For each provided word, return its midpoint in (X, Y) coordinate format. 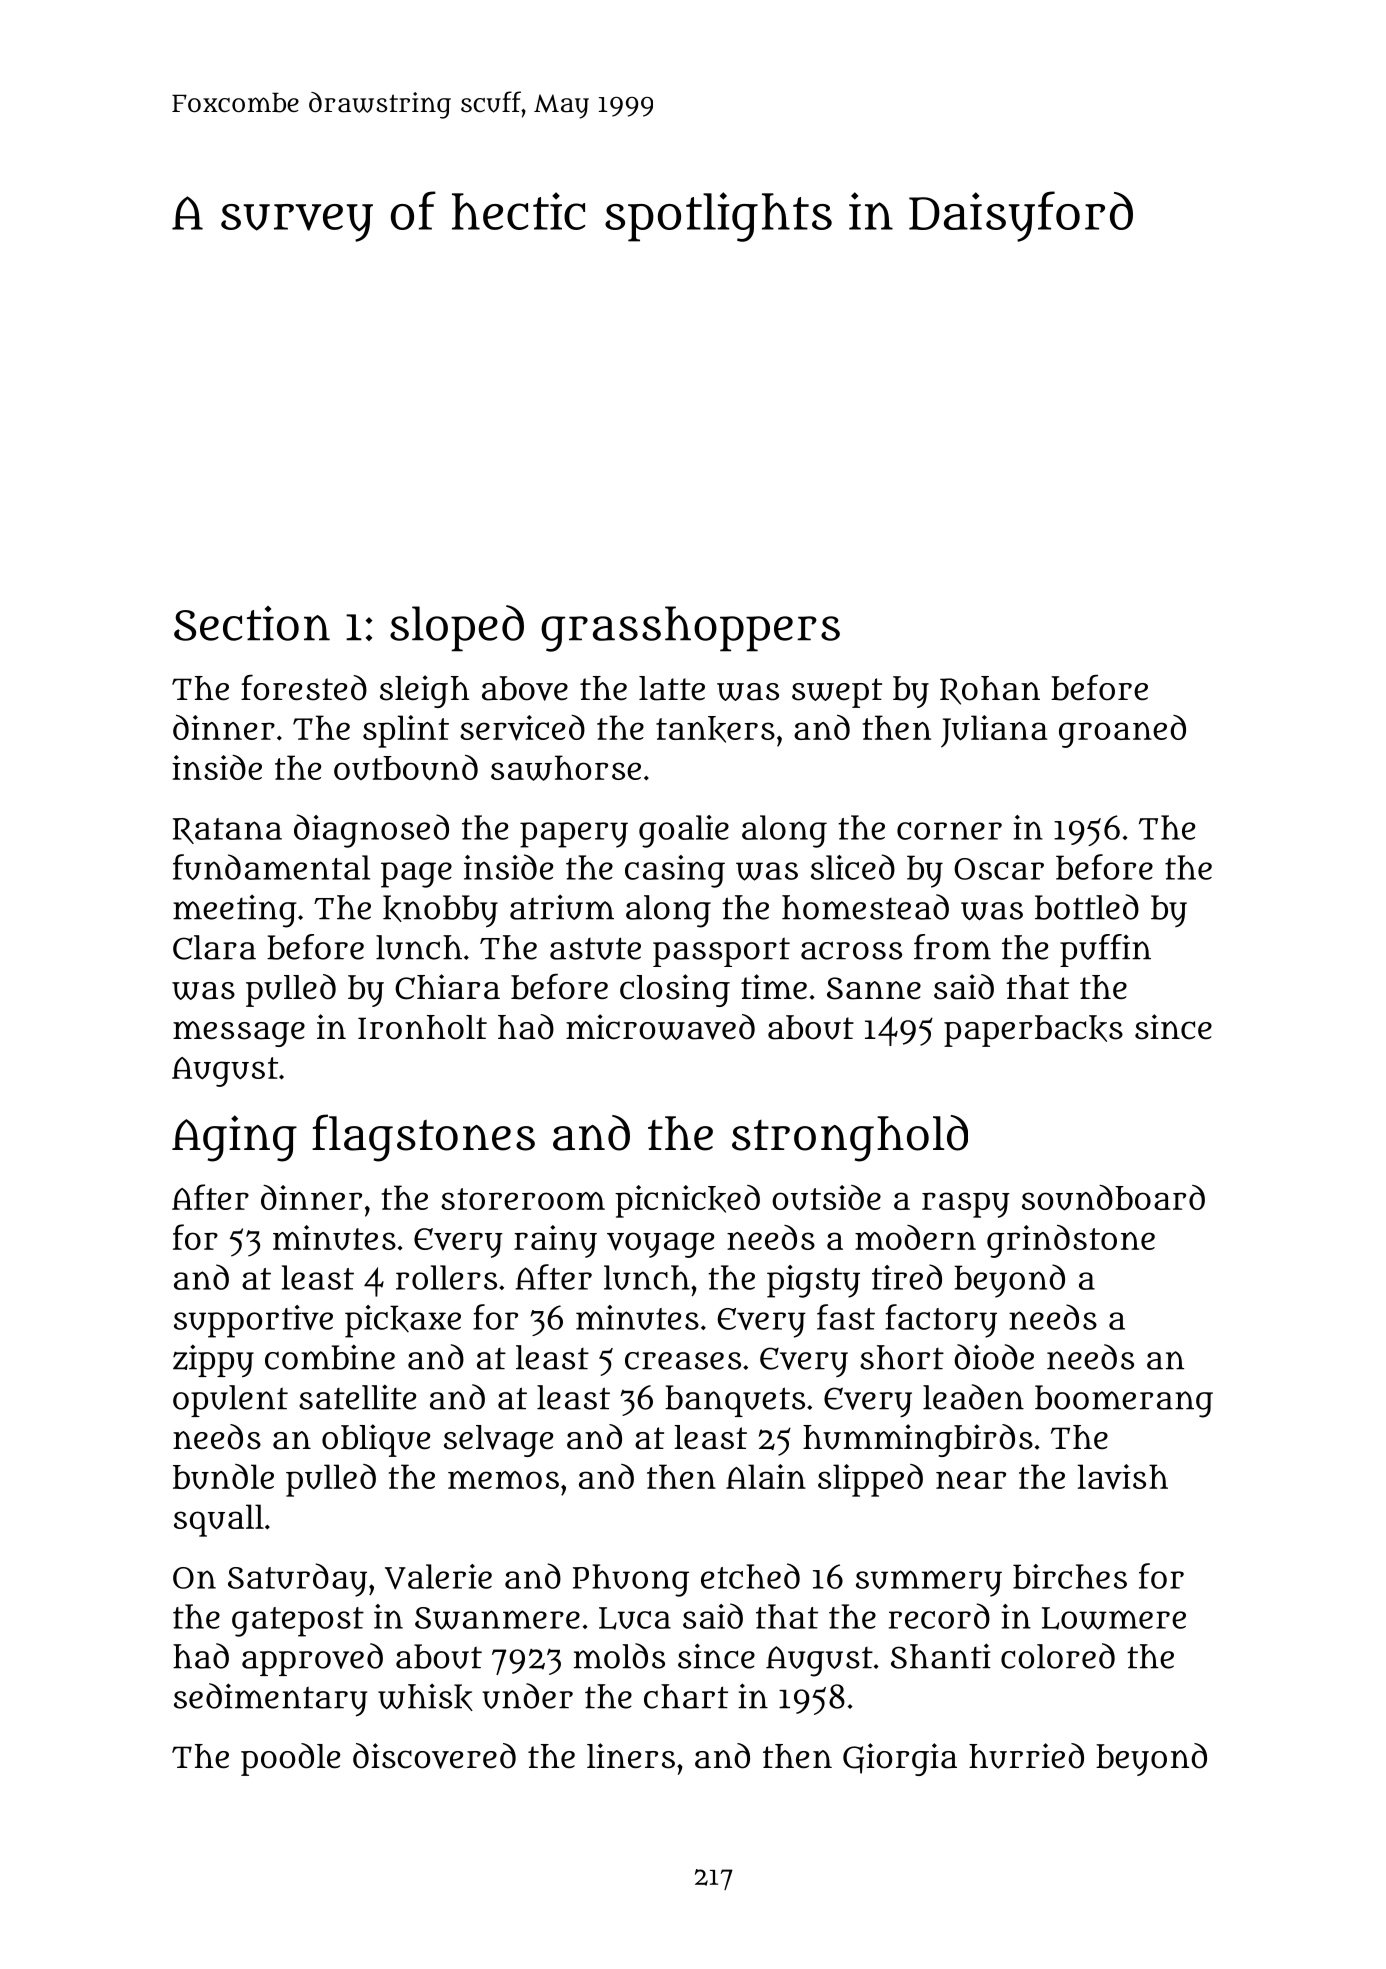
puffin (1105, 950)
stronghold (850, 1138)
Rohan (990, 690)
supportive (253, 1321)
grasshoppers (690, 629)
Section (252, 623)
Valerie (438, 1577)
